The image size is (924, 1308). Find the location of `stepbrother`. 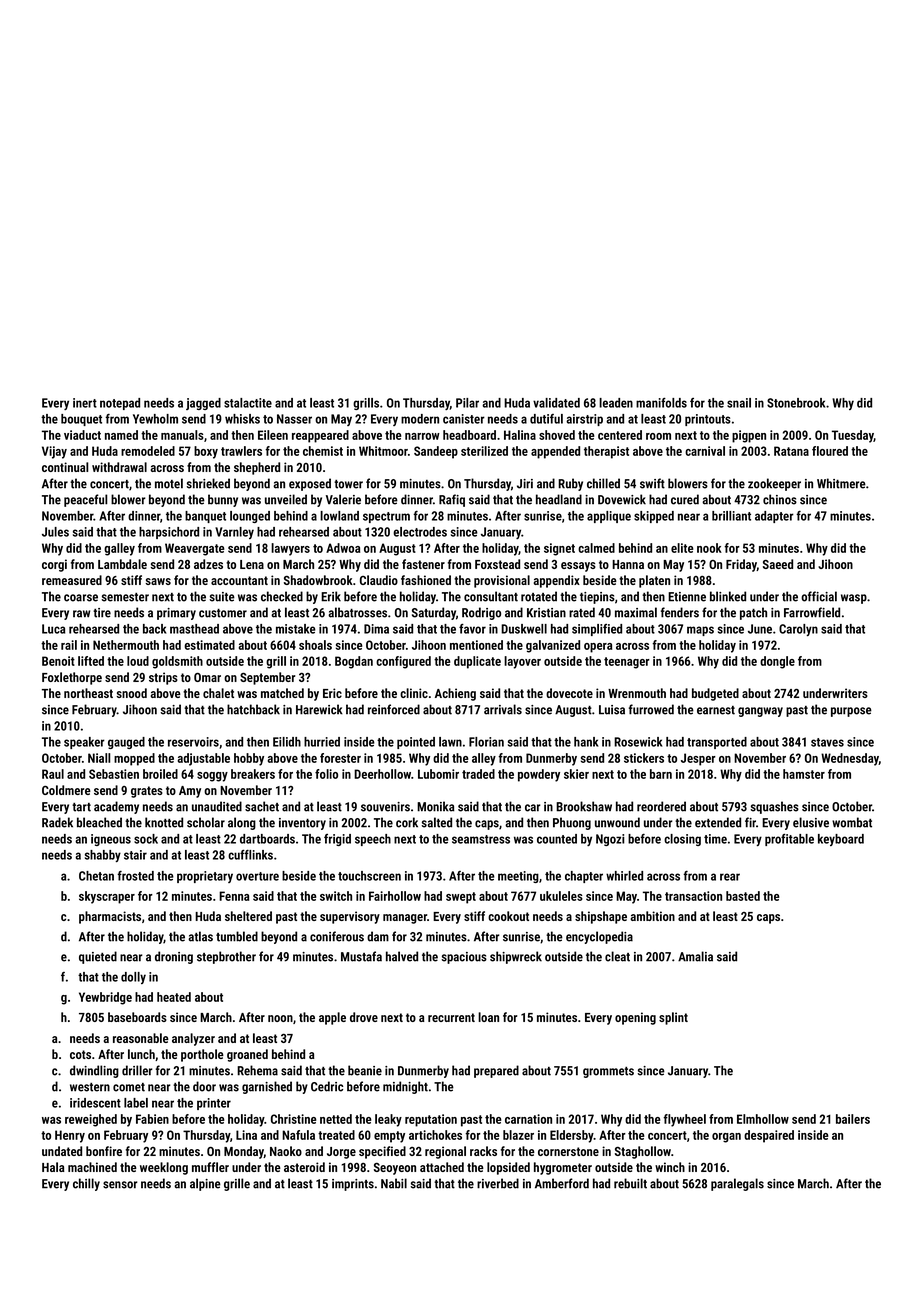

stepbrother is located at coordinates (226, 957).
